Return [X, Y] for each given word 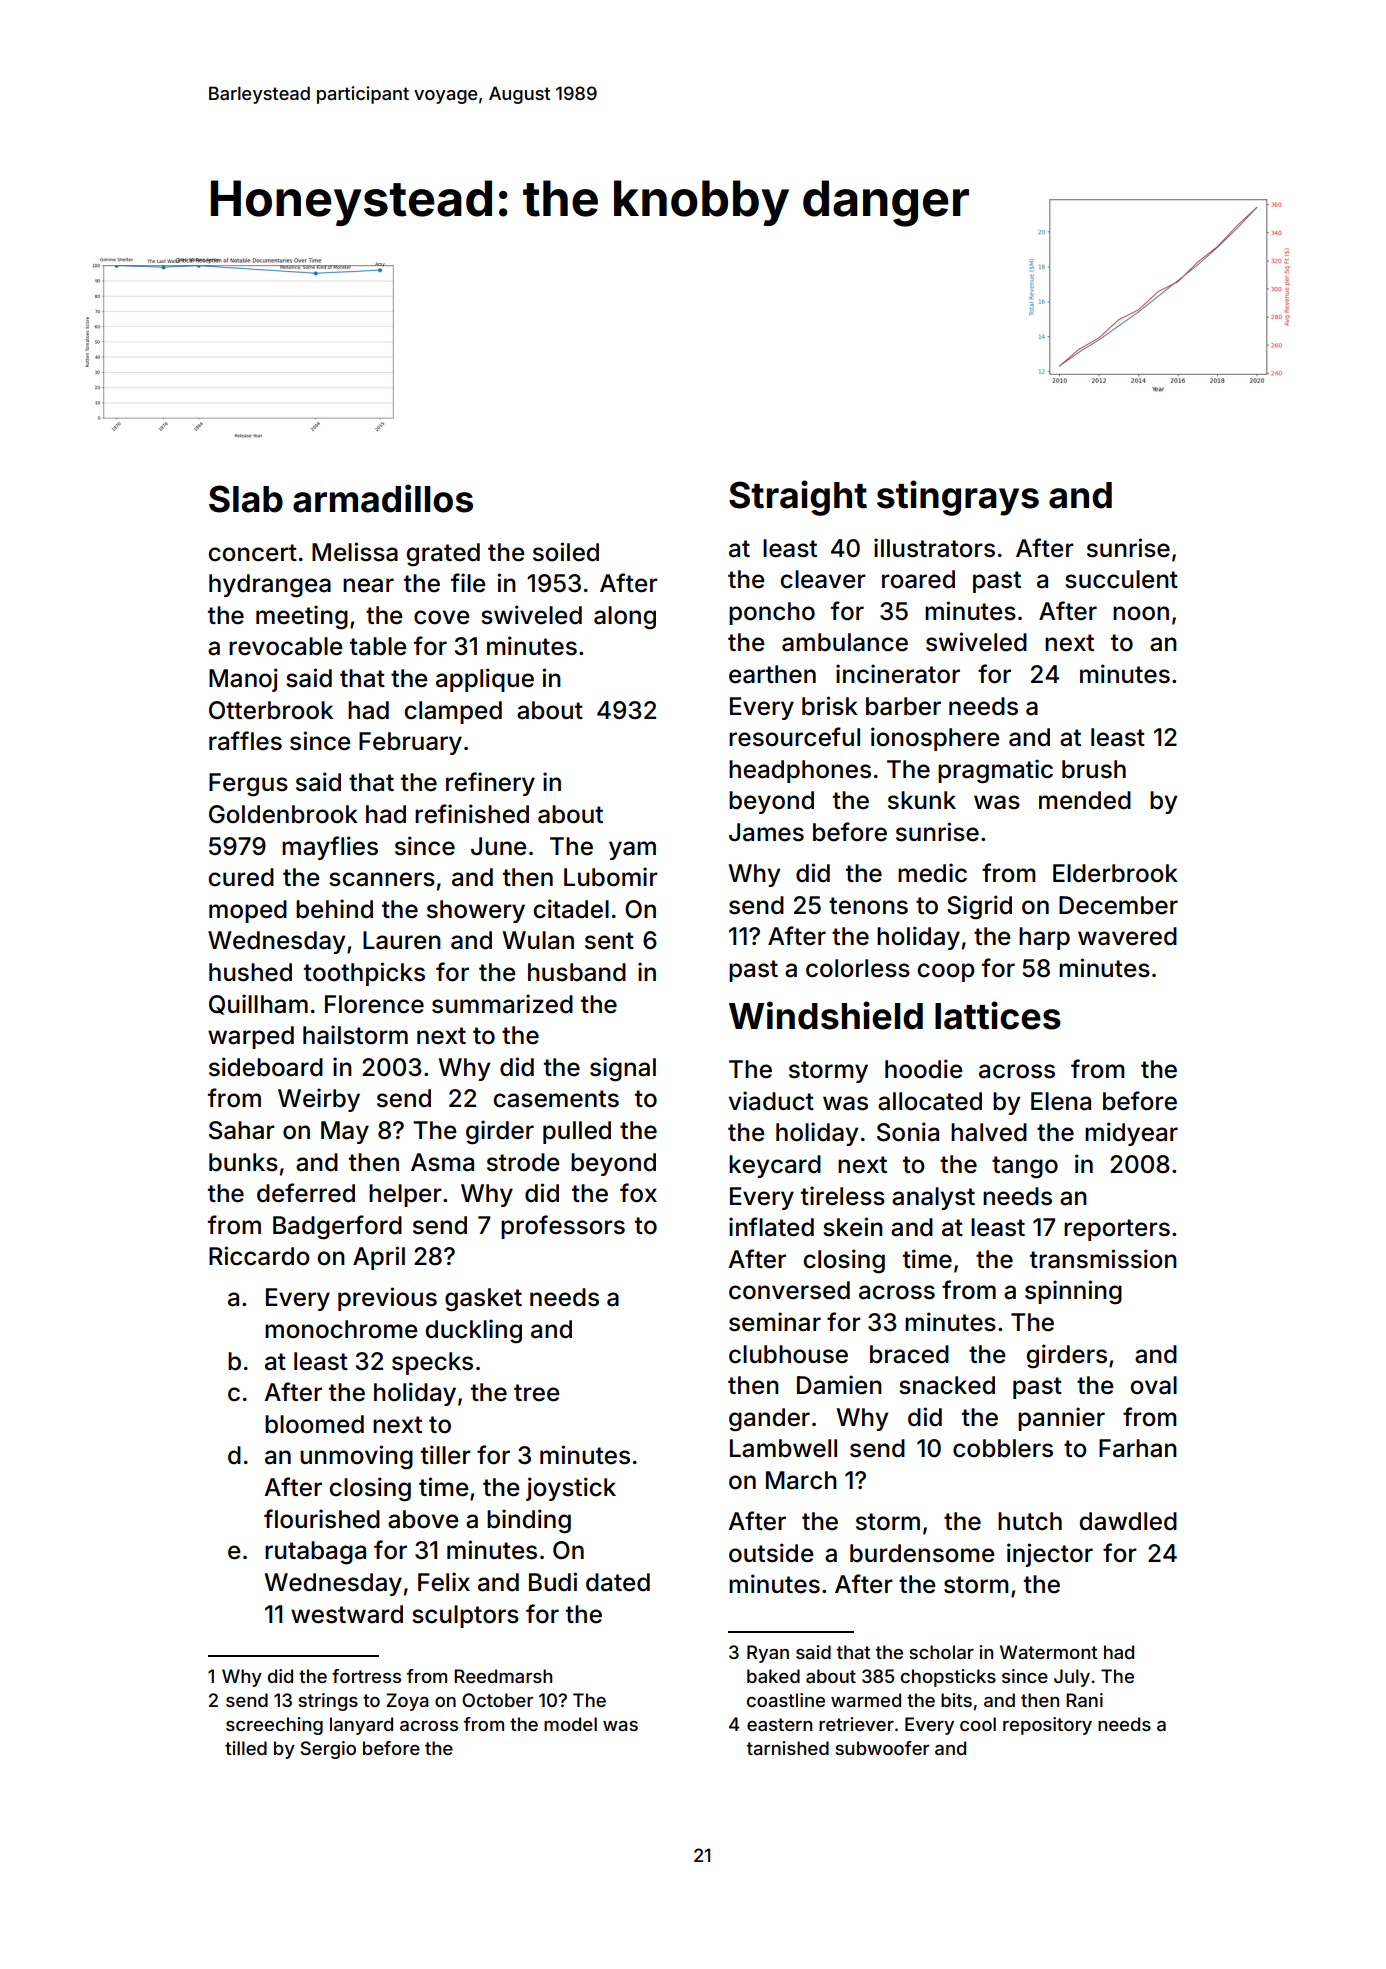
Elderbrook [1115, 873]
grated [443, 555]
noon [1141, 613]
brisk [830, 706]
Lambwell [783, 1448]
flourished [322, 1519]
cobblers [1003, 1448]
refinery [490, 784]
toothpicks [364, 974]
